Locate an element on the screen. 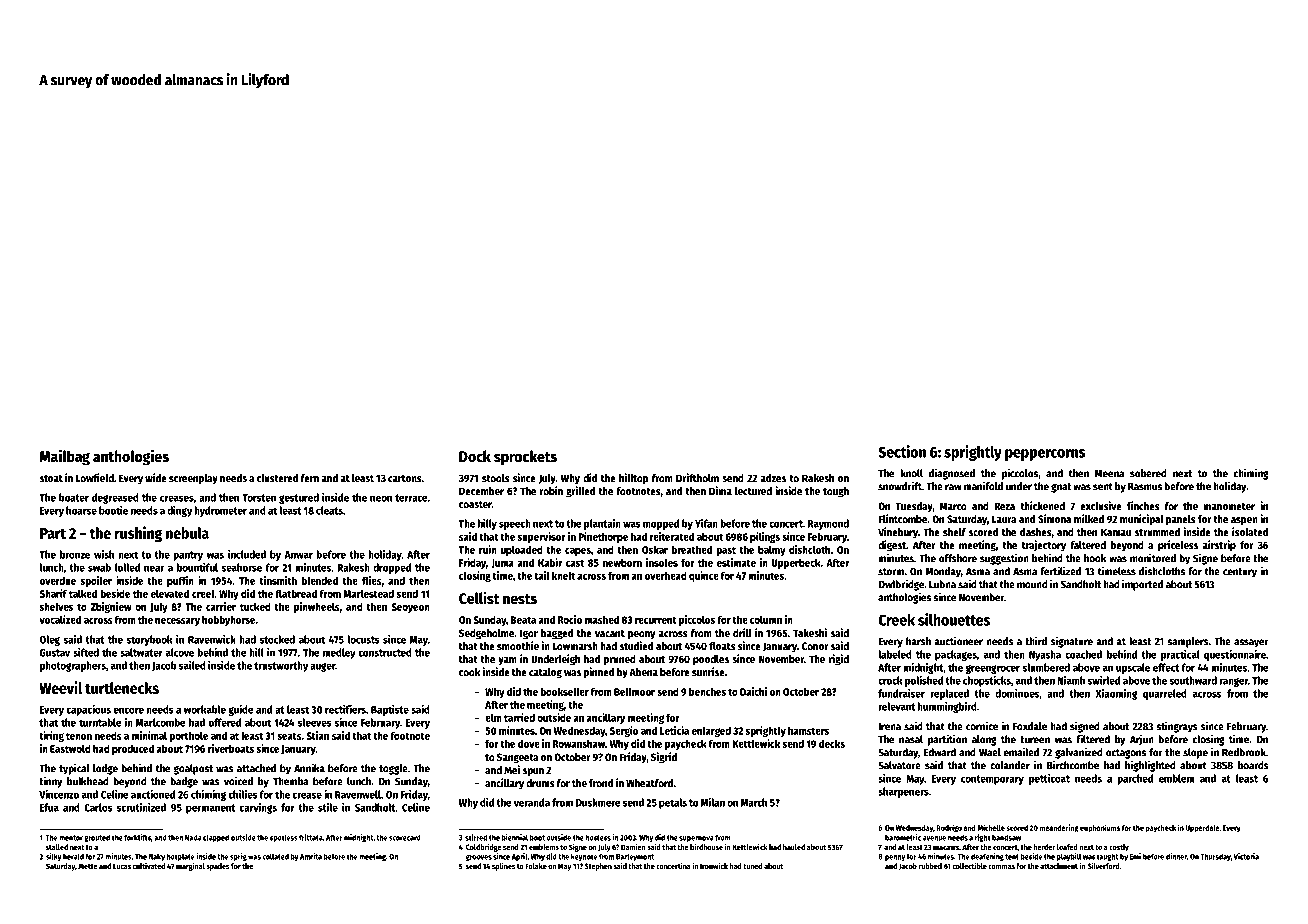  peppercorns is located at coordinates (1045, 455).
